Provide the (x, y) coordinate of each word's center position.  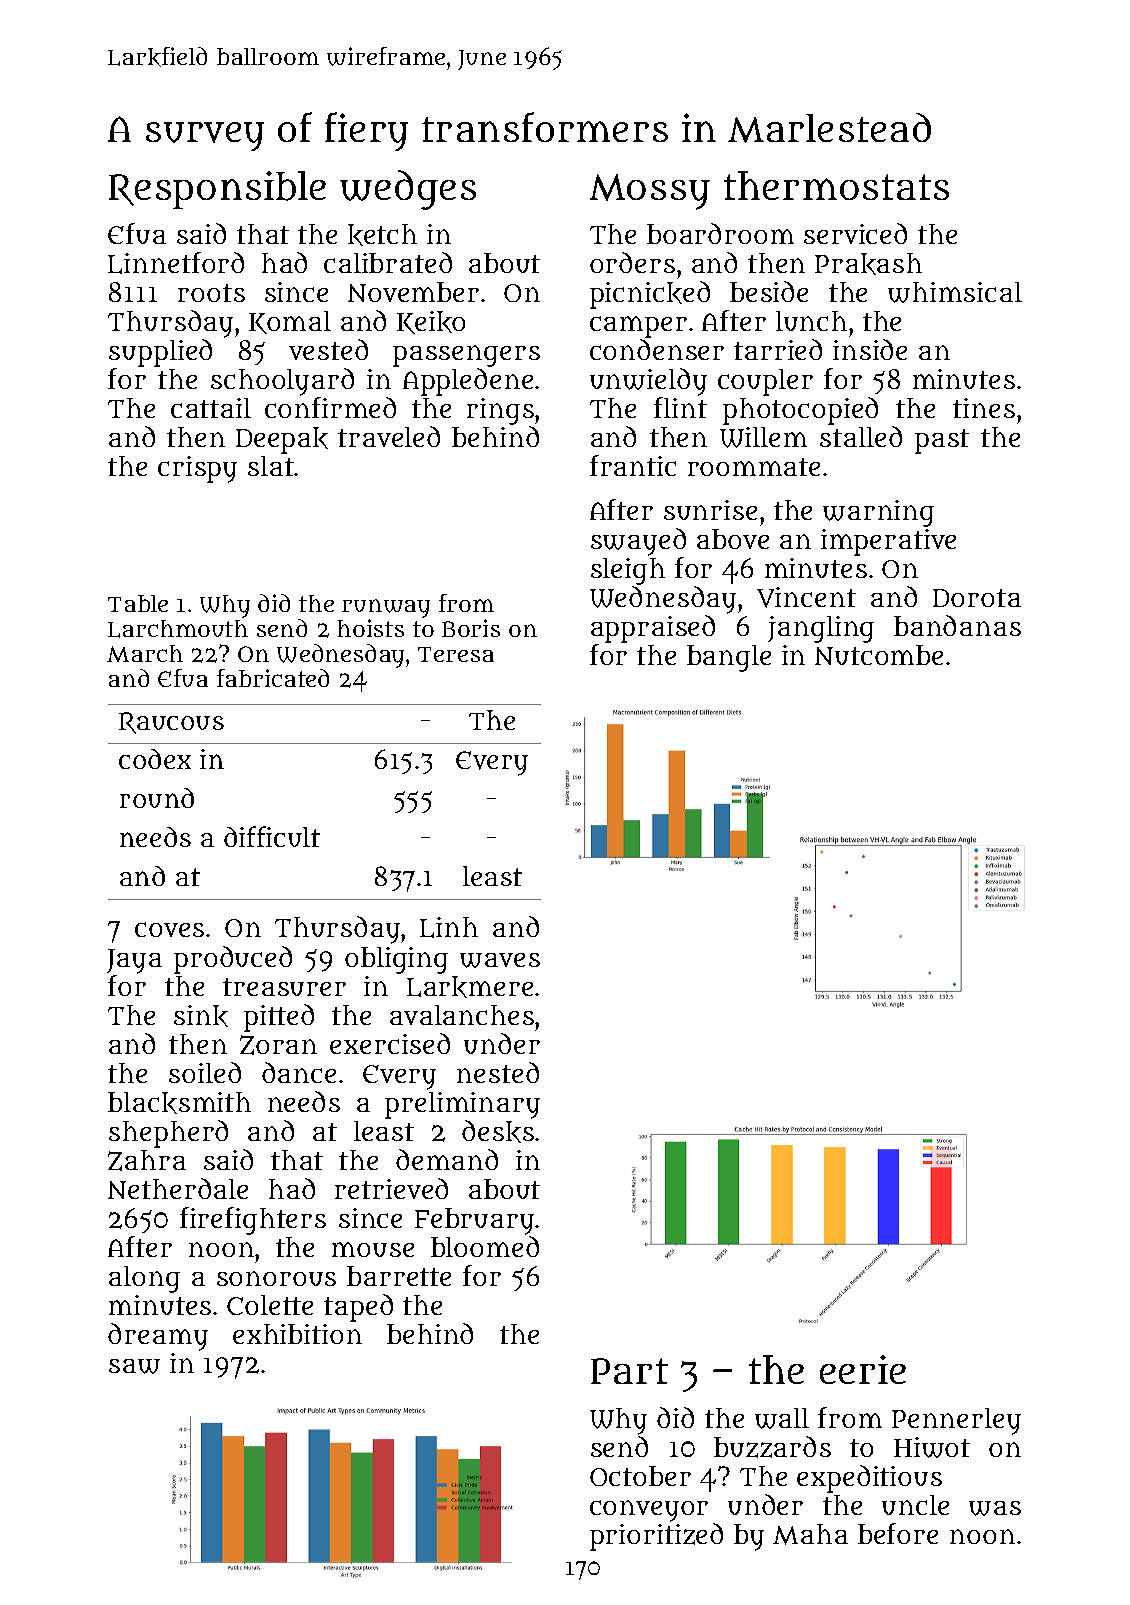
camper (638, 327)
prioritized (656, 1537)
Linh (449, 927)
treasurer (284, 987)
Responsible (217, 190)
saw (134, 1366)
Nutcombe (879, 655)
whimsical (955, 292)
